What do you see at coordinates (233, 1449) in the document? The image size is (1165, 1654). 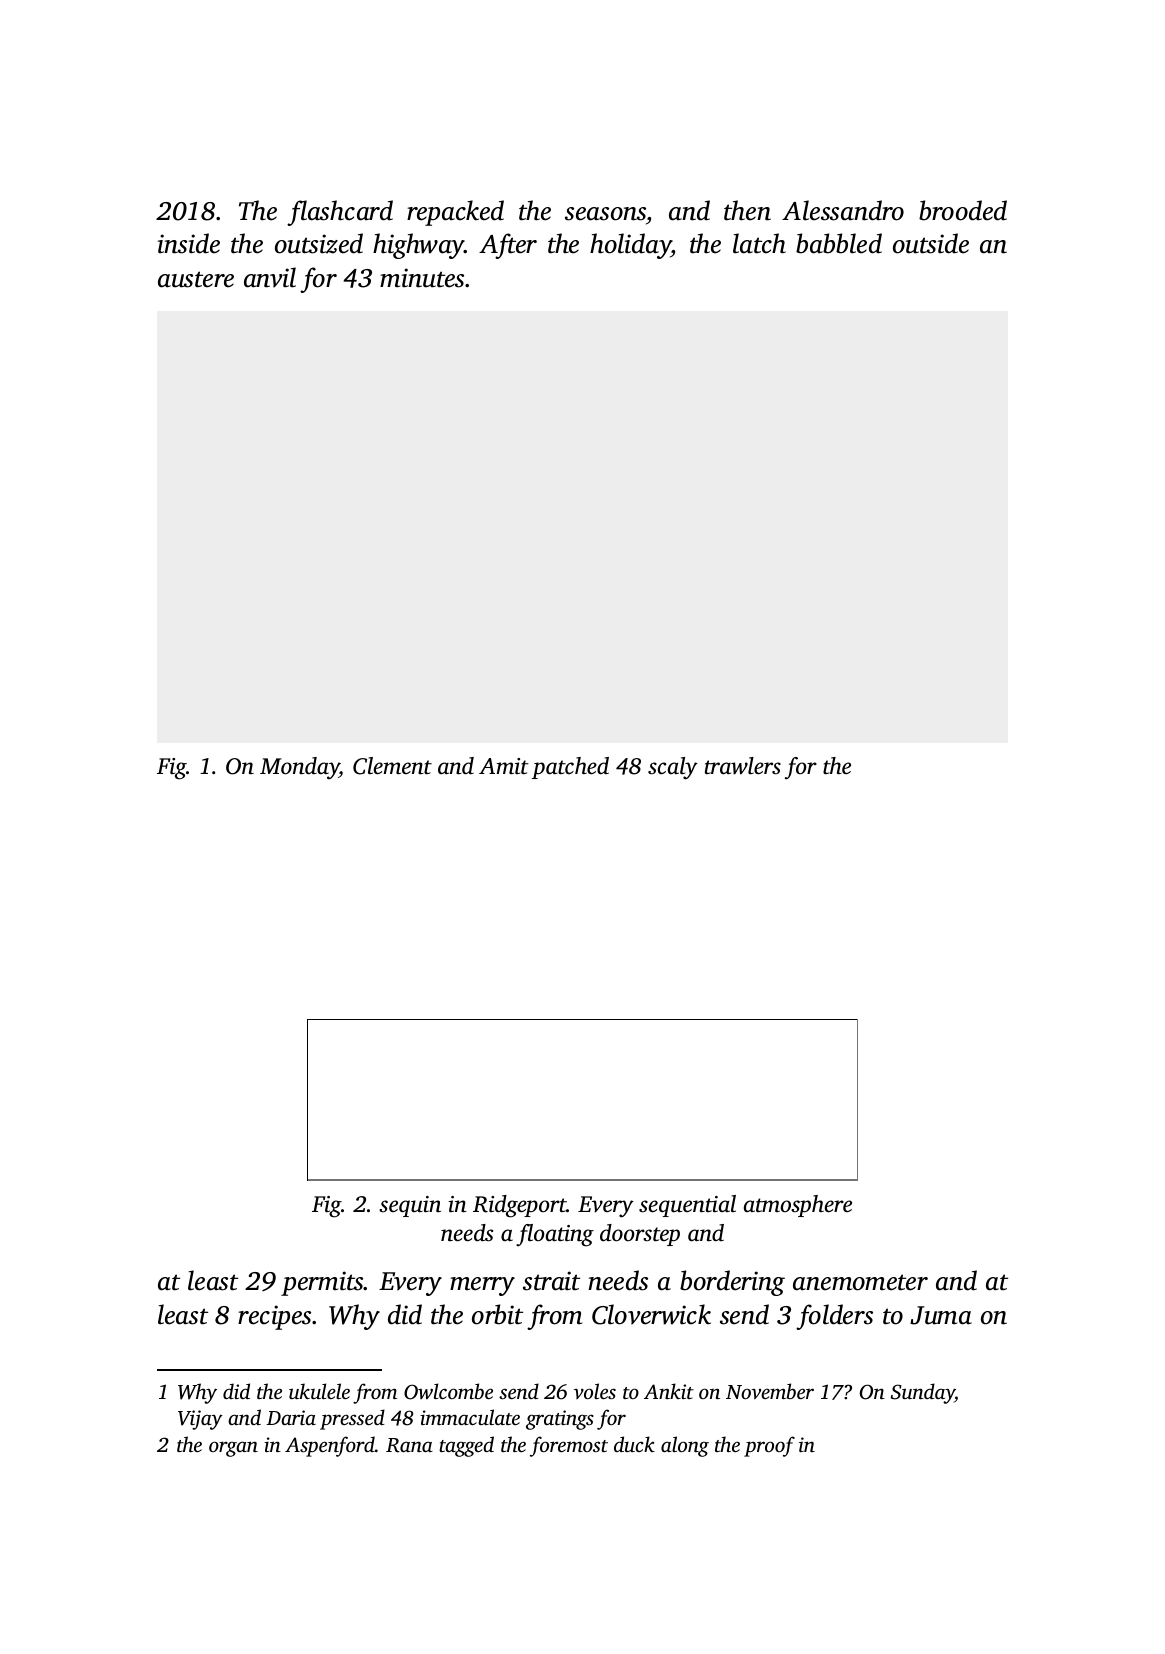 I see `organ` at bounding box center [233, 1449].
